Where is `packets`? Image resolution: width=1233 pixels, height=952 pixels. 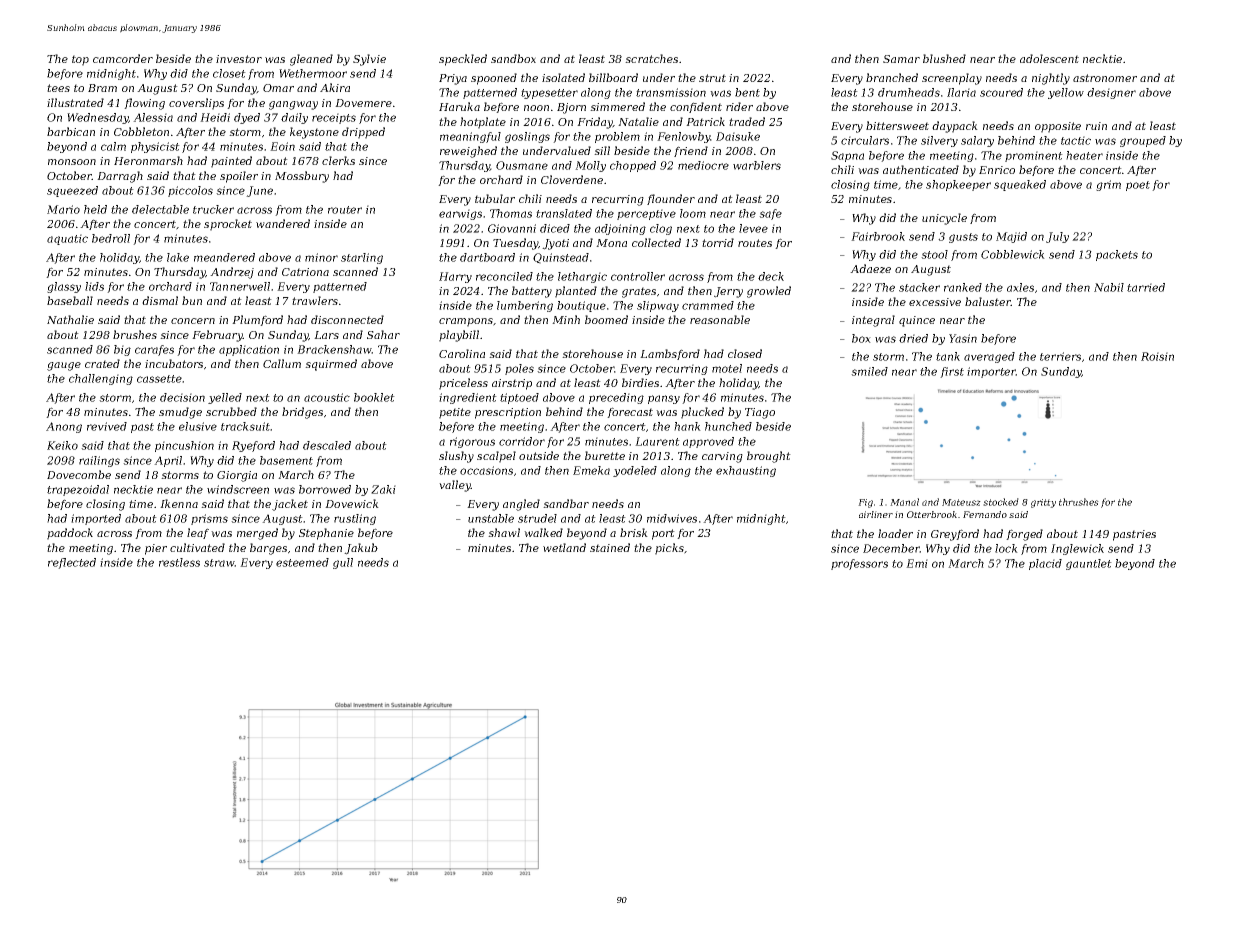
packets is located at coordinates (1117, 255).
